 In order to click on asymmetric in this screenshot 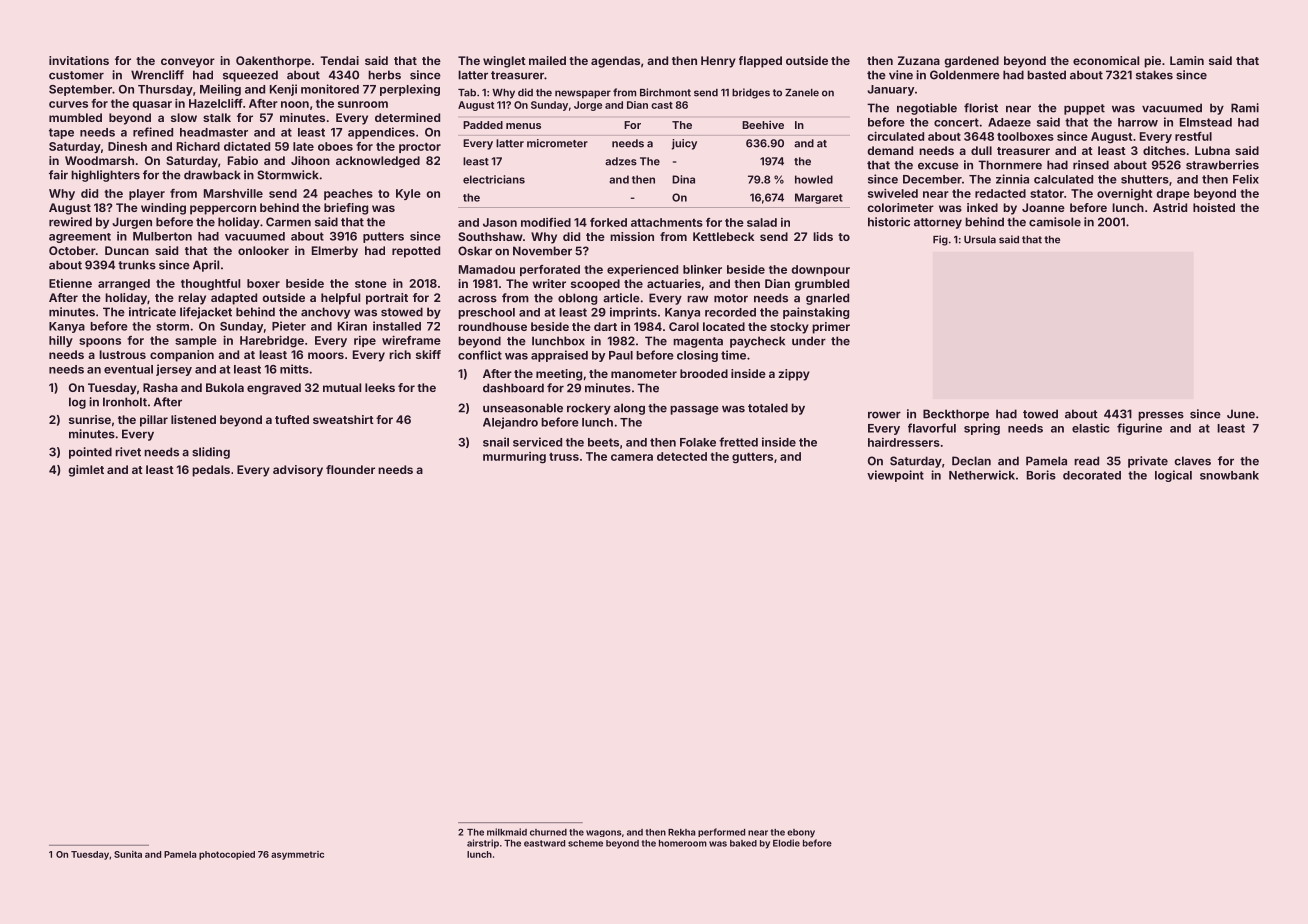, I will do `click(297, 855)`.
